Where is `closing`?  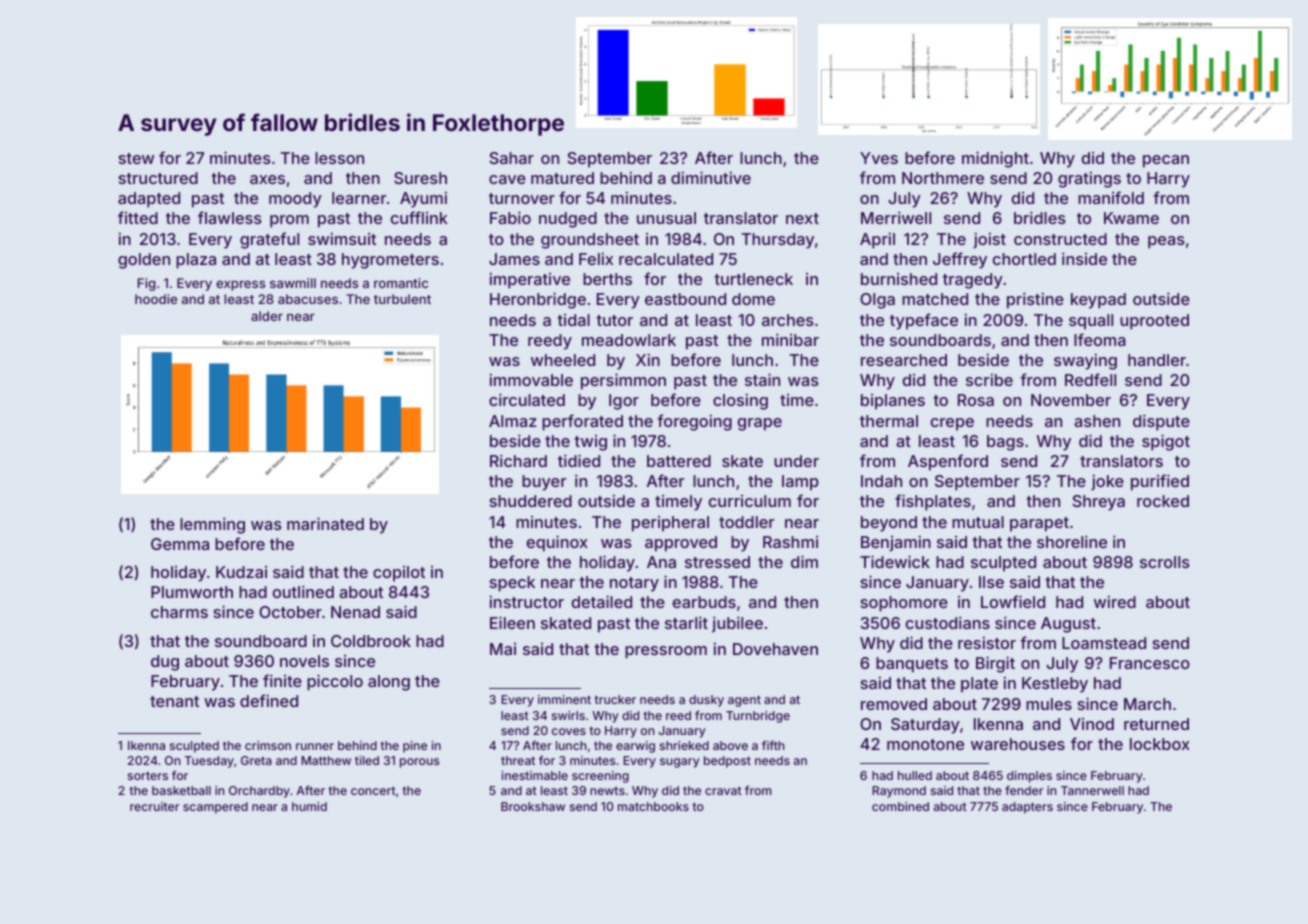
closing is located at coordinates (740, 402).
